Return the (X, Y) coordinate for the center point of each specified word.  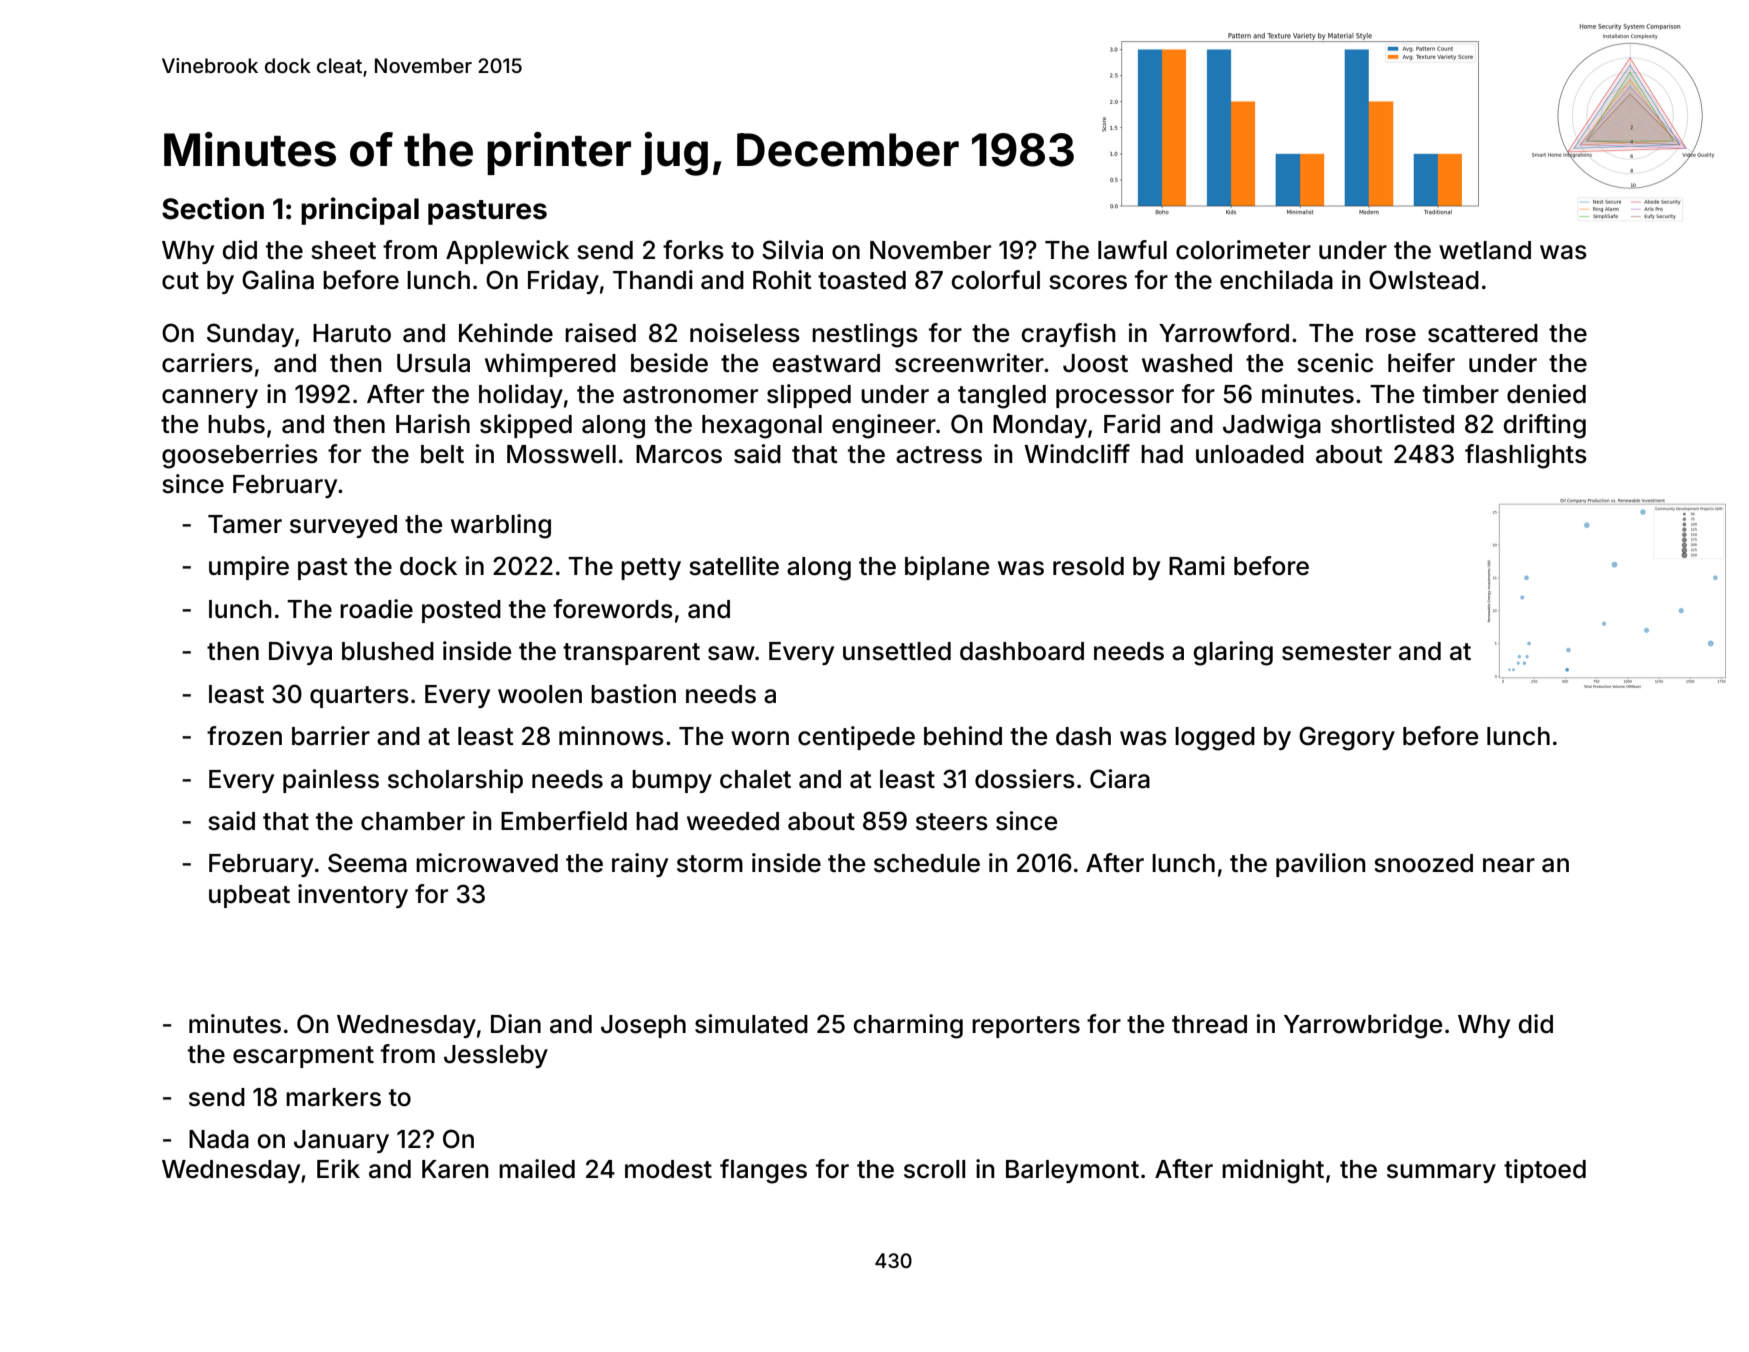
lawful (1132, 250)
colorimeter (1243, 250)
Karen (455, 1169)
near (1509, 865)
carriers (207, 363)
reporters (1026, 1027)
